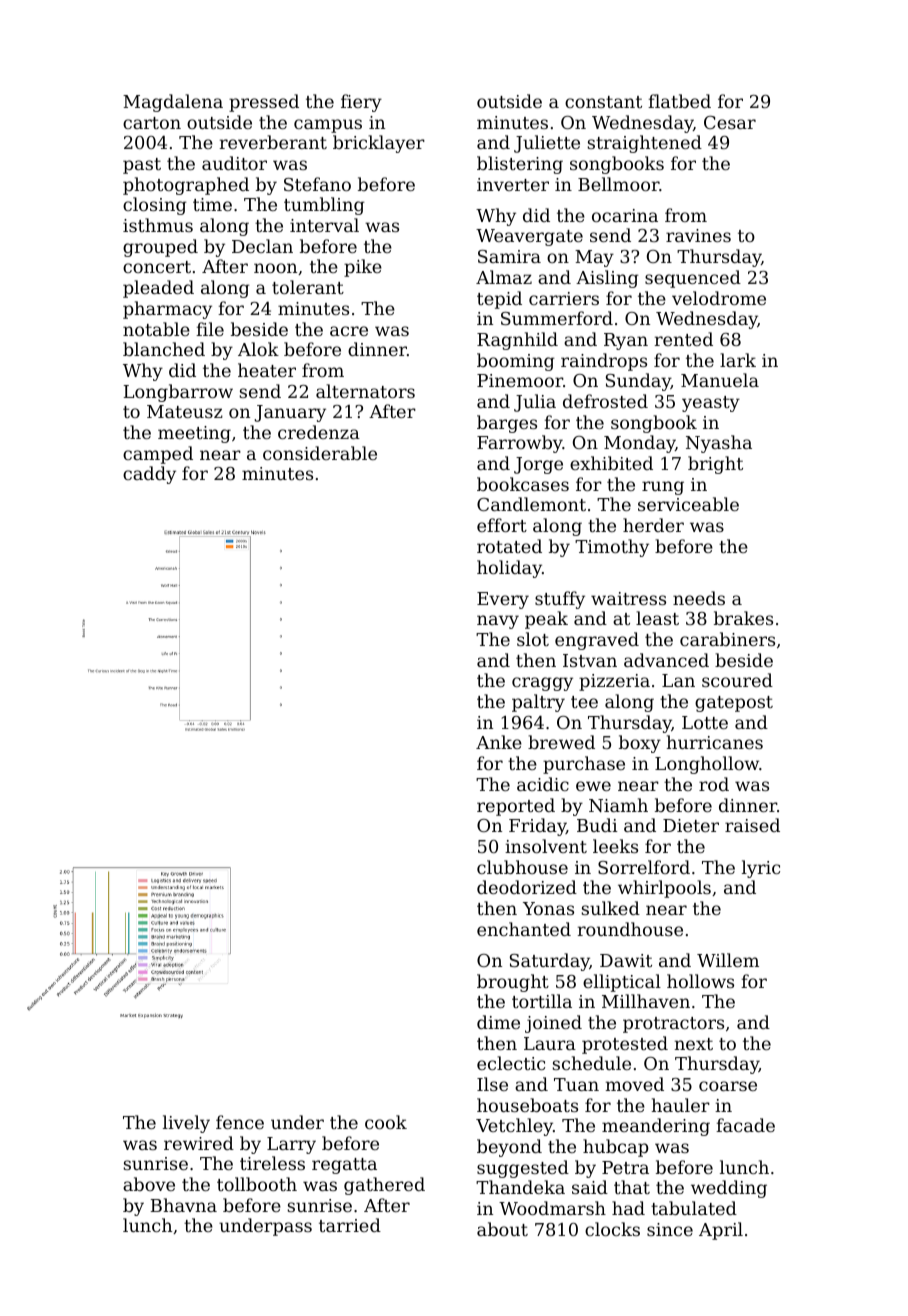  What do you see at coordinates (670, 1229) in the screenshot?
I see `since` at bounding box center [670, 1229].
